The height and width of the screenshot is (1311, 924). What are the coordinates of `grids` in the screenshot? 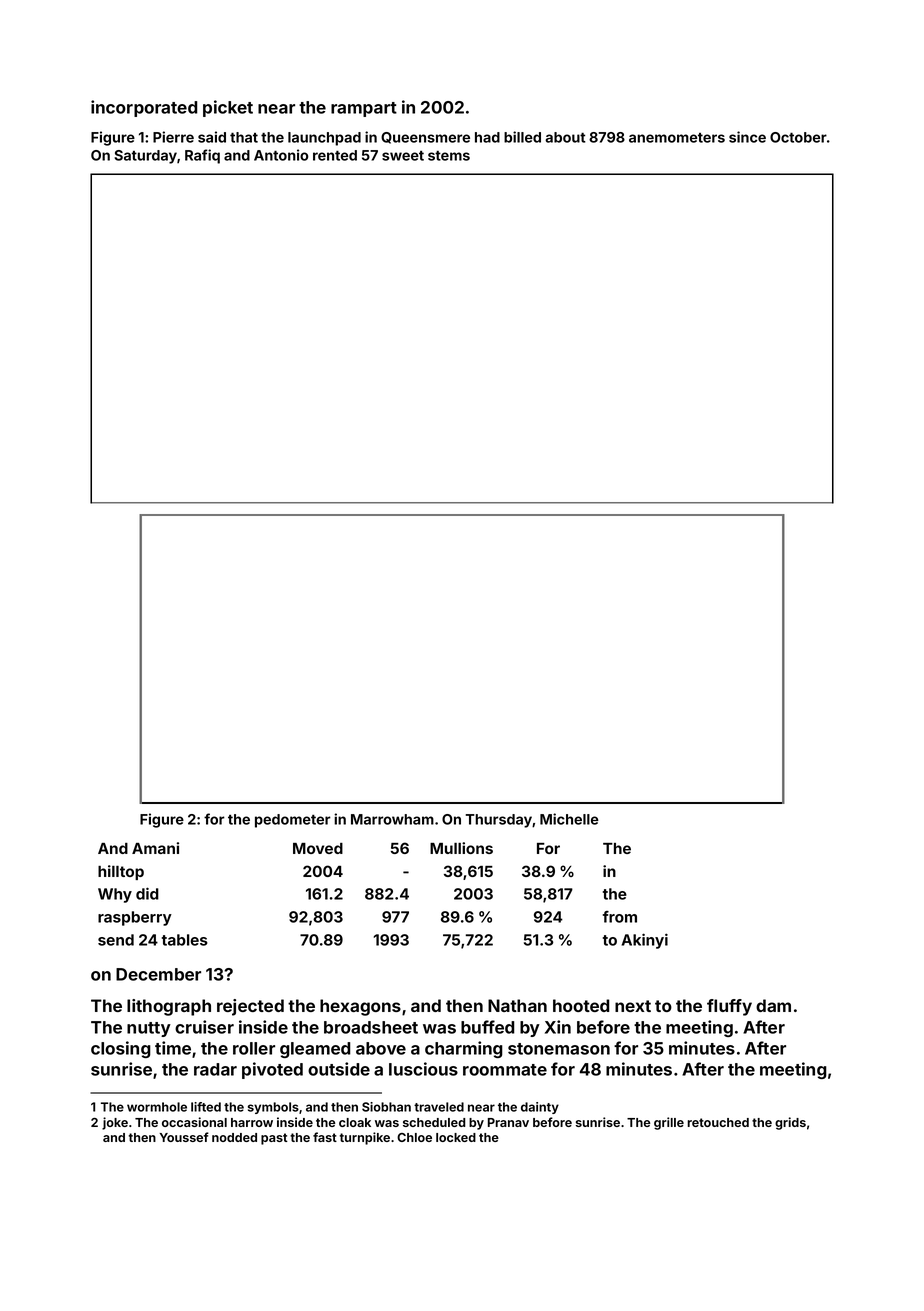 It's located at (790, 1123).
